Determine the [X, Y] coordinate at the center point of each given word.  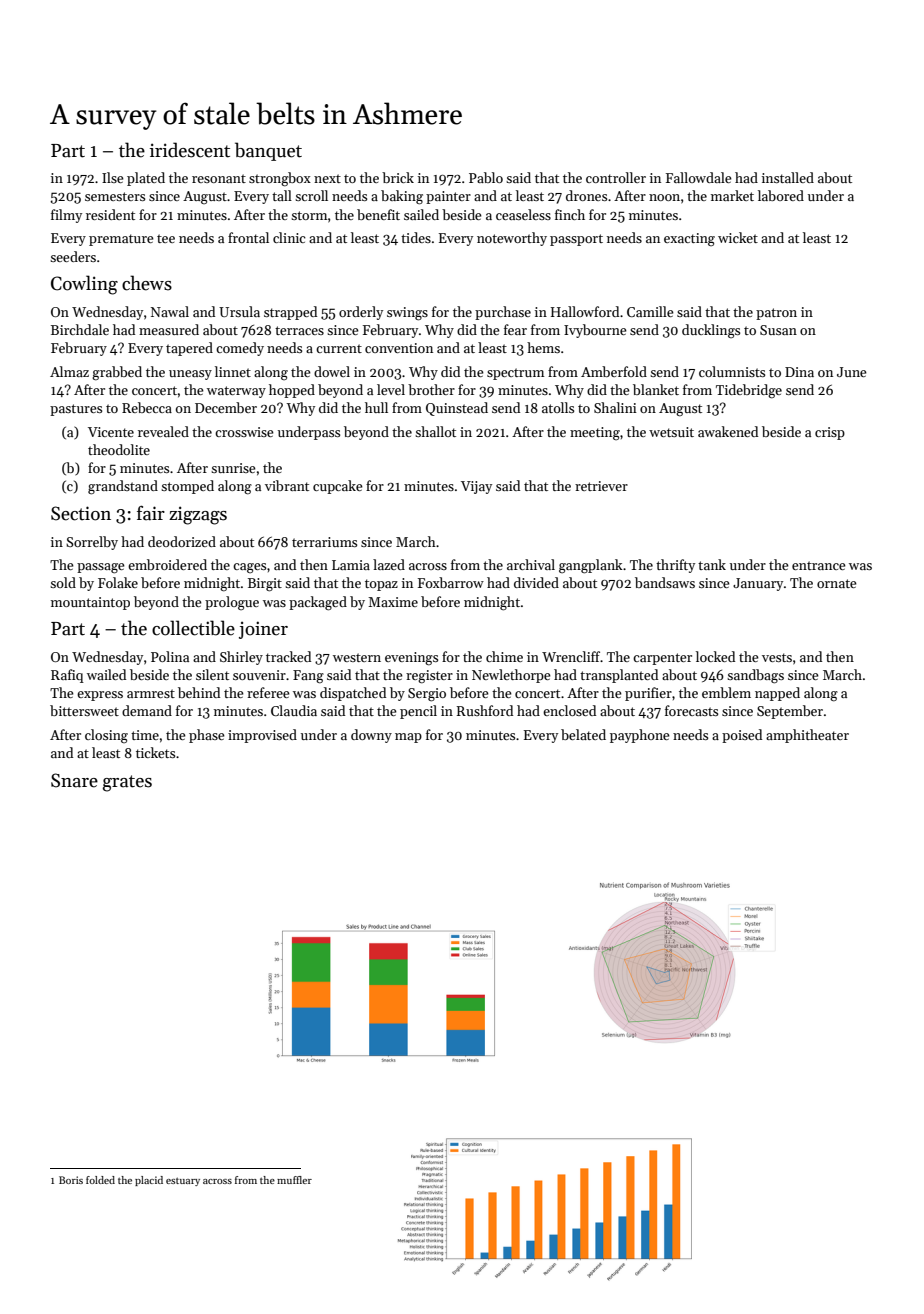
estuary [183, 1181]
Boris [71, 1180]
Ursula [239, 311]
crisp [830, 433]
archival [531, 564]
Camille [650, 311]
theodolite [119, 449]
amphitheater [807, 736]
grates [127, 783]
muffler [294, 1180]
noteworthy [512, 239]
